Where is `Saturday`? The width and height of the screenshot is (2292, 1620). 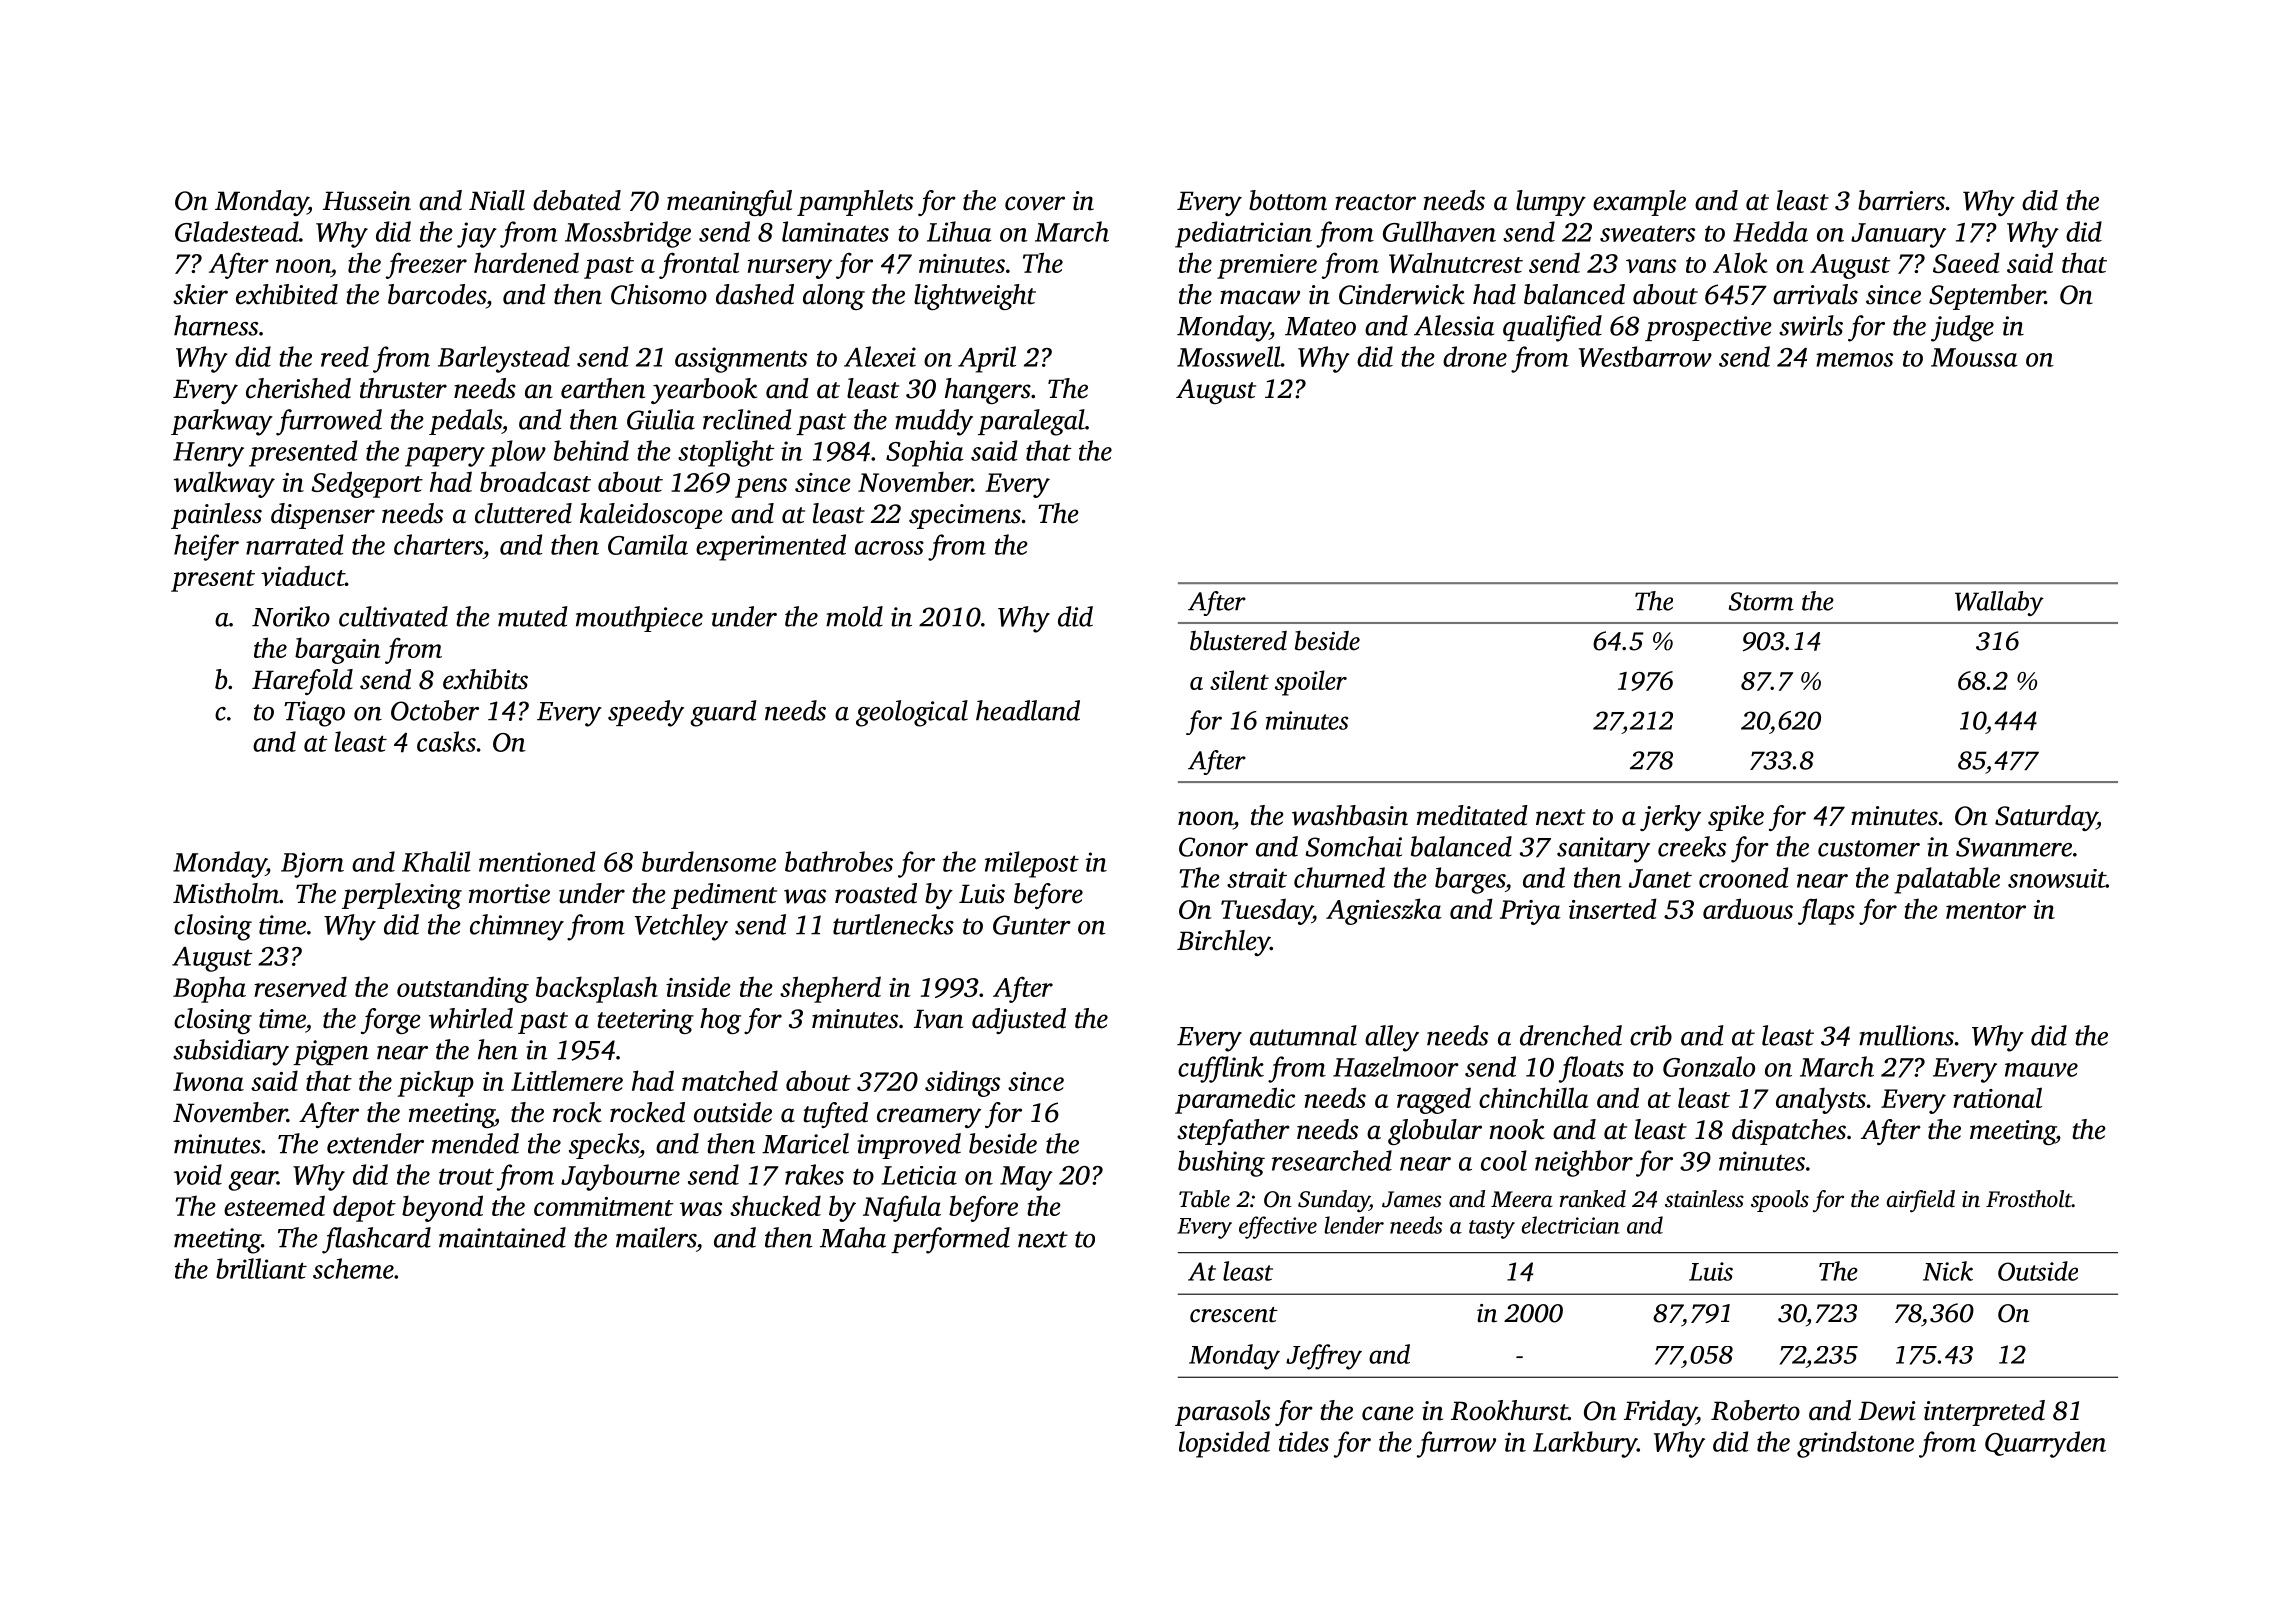
Saturday is located at coordinates (2046, 818).
